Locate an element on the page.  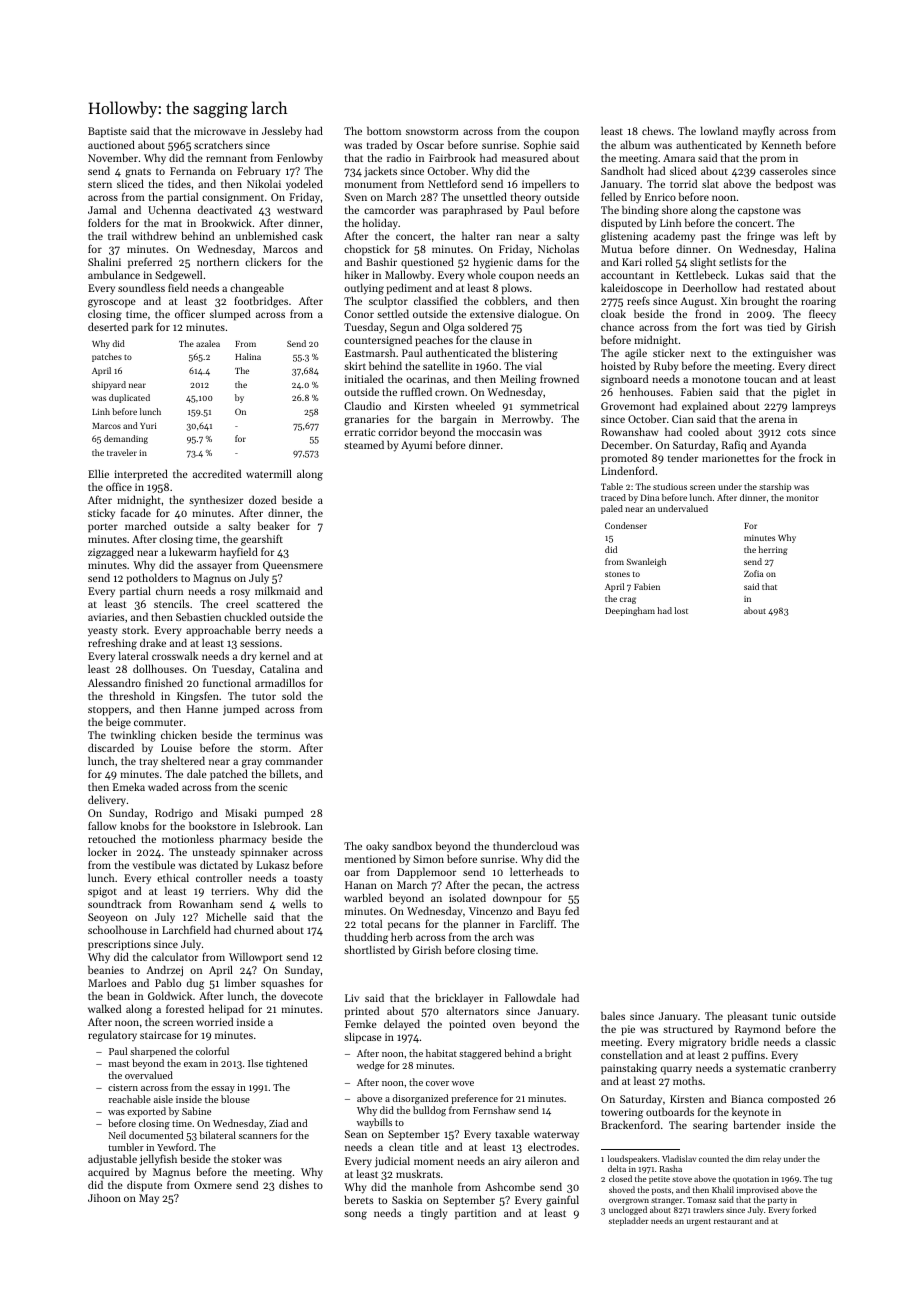
stones is located at coordinates (617, 574).
